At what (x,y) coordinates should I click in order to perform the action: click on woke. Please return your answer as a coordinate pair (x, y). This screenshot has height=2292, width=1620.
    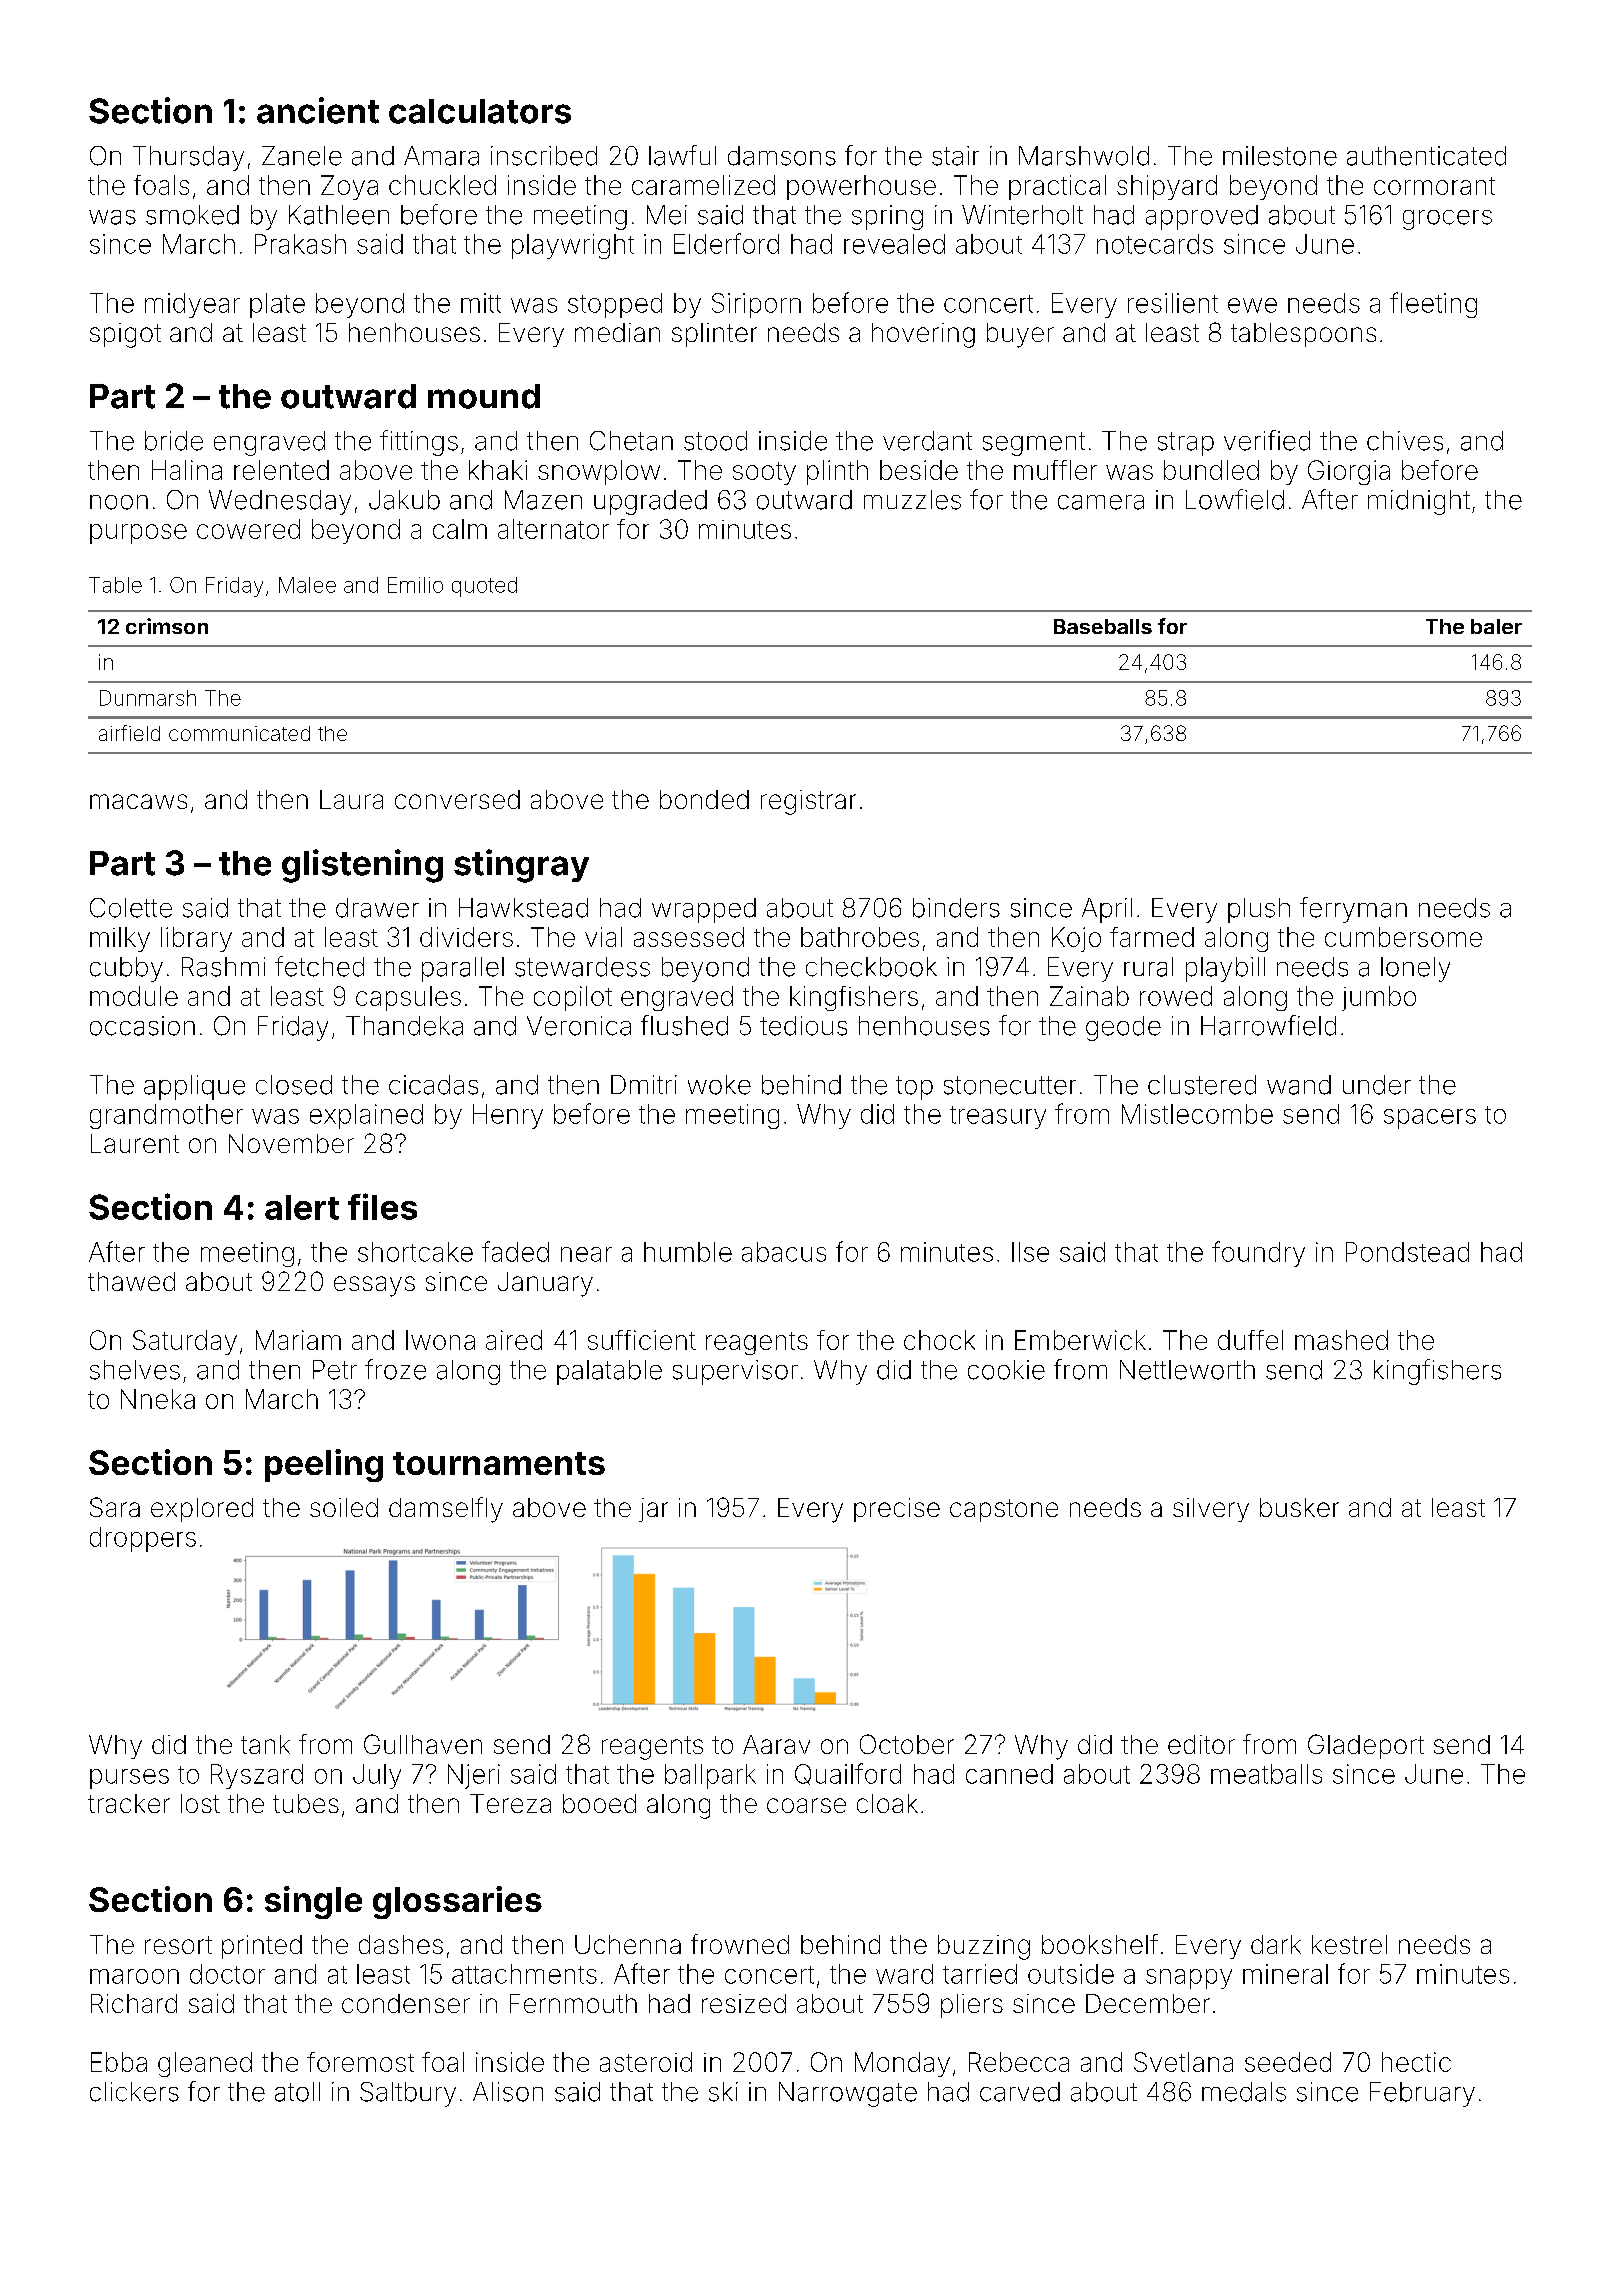
    Looking at the image, I should click on (719, 1085).
